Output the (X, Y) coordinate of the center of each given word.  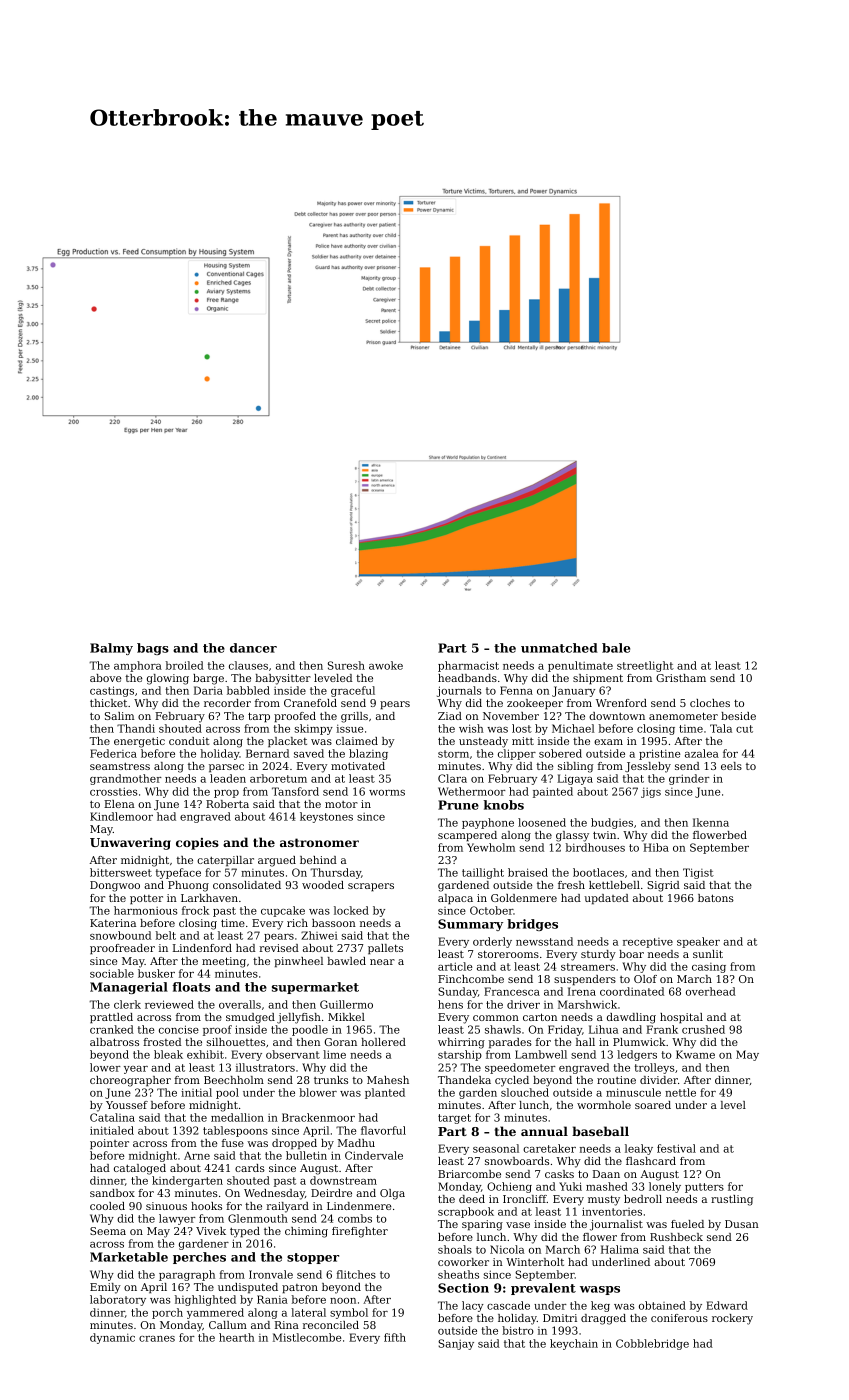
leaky (639, 1149)
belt (166, 935)
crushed (703, 1029)
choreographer (130, 1081)
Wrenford (621, 703)
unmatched (559, 648)
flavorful (383, 1130)
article (455, 966)
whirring (461, 1043)
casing (709, 968)
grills (354, 717)
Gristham (681, 678)
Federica (113, 753)
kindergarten (187, 1181)
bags (153, 649)
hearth (237, 1337)
